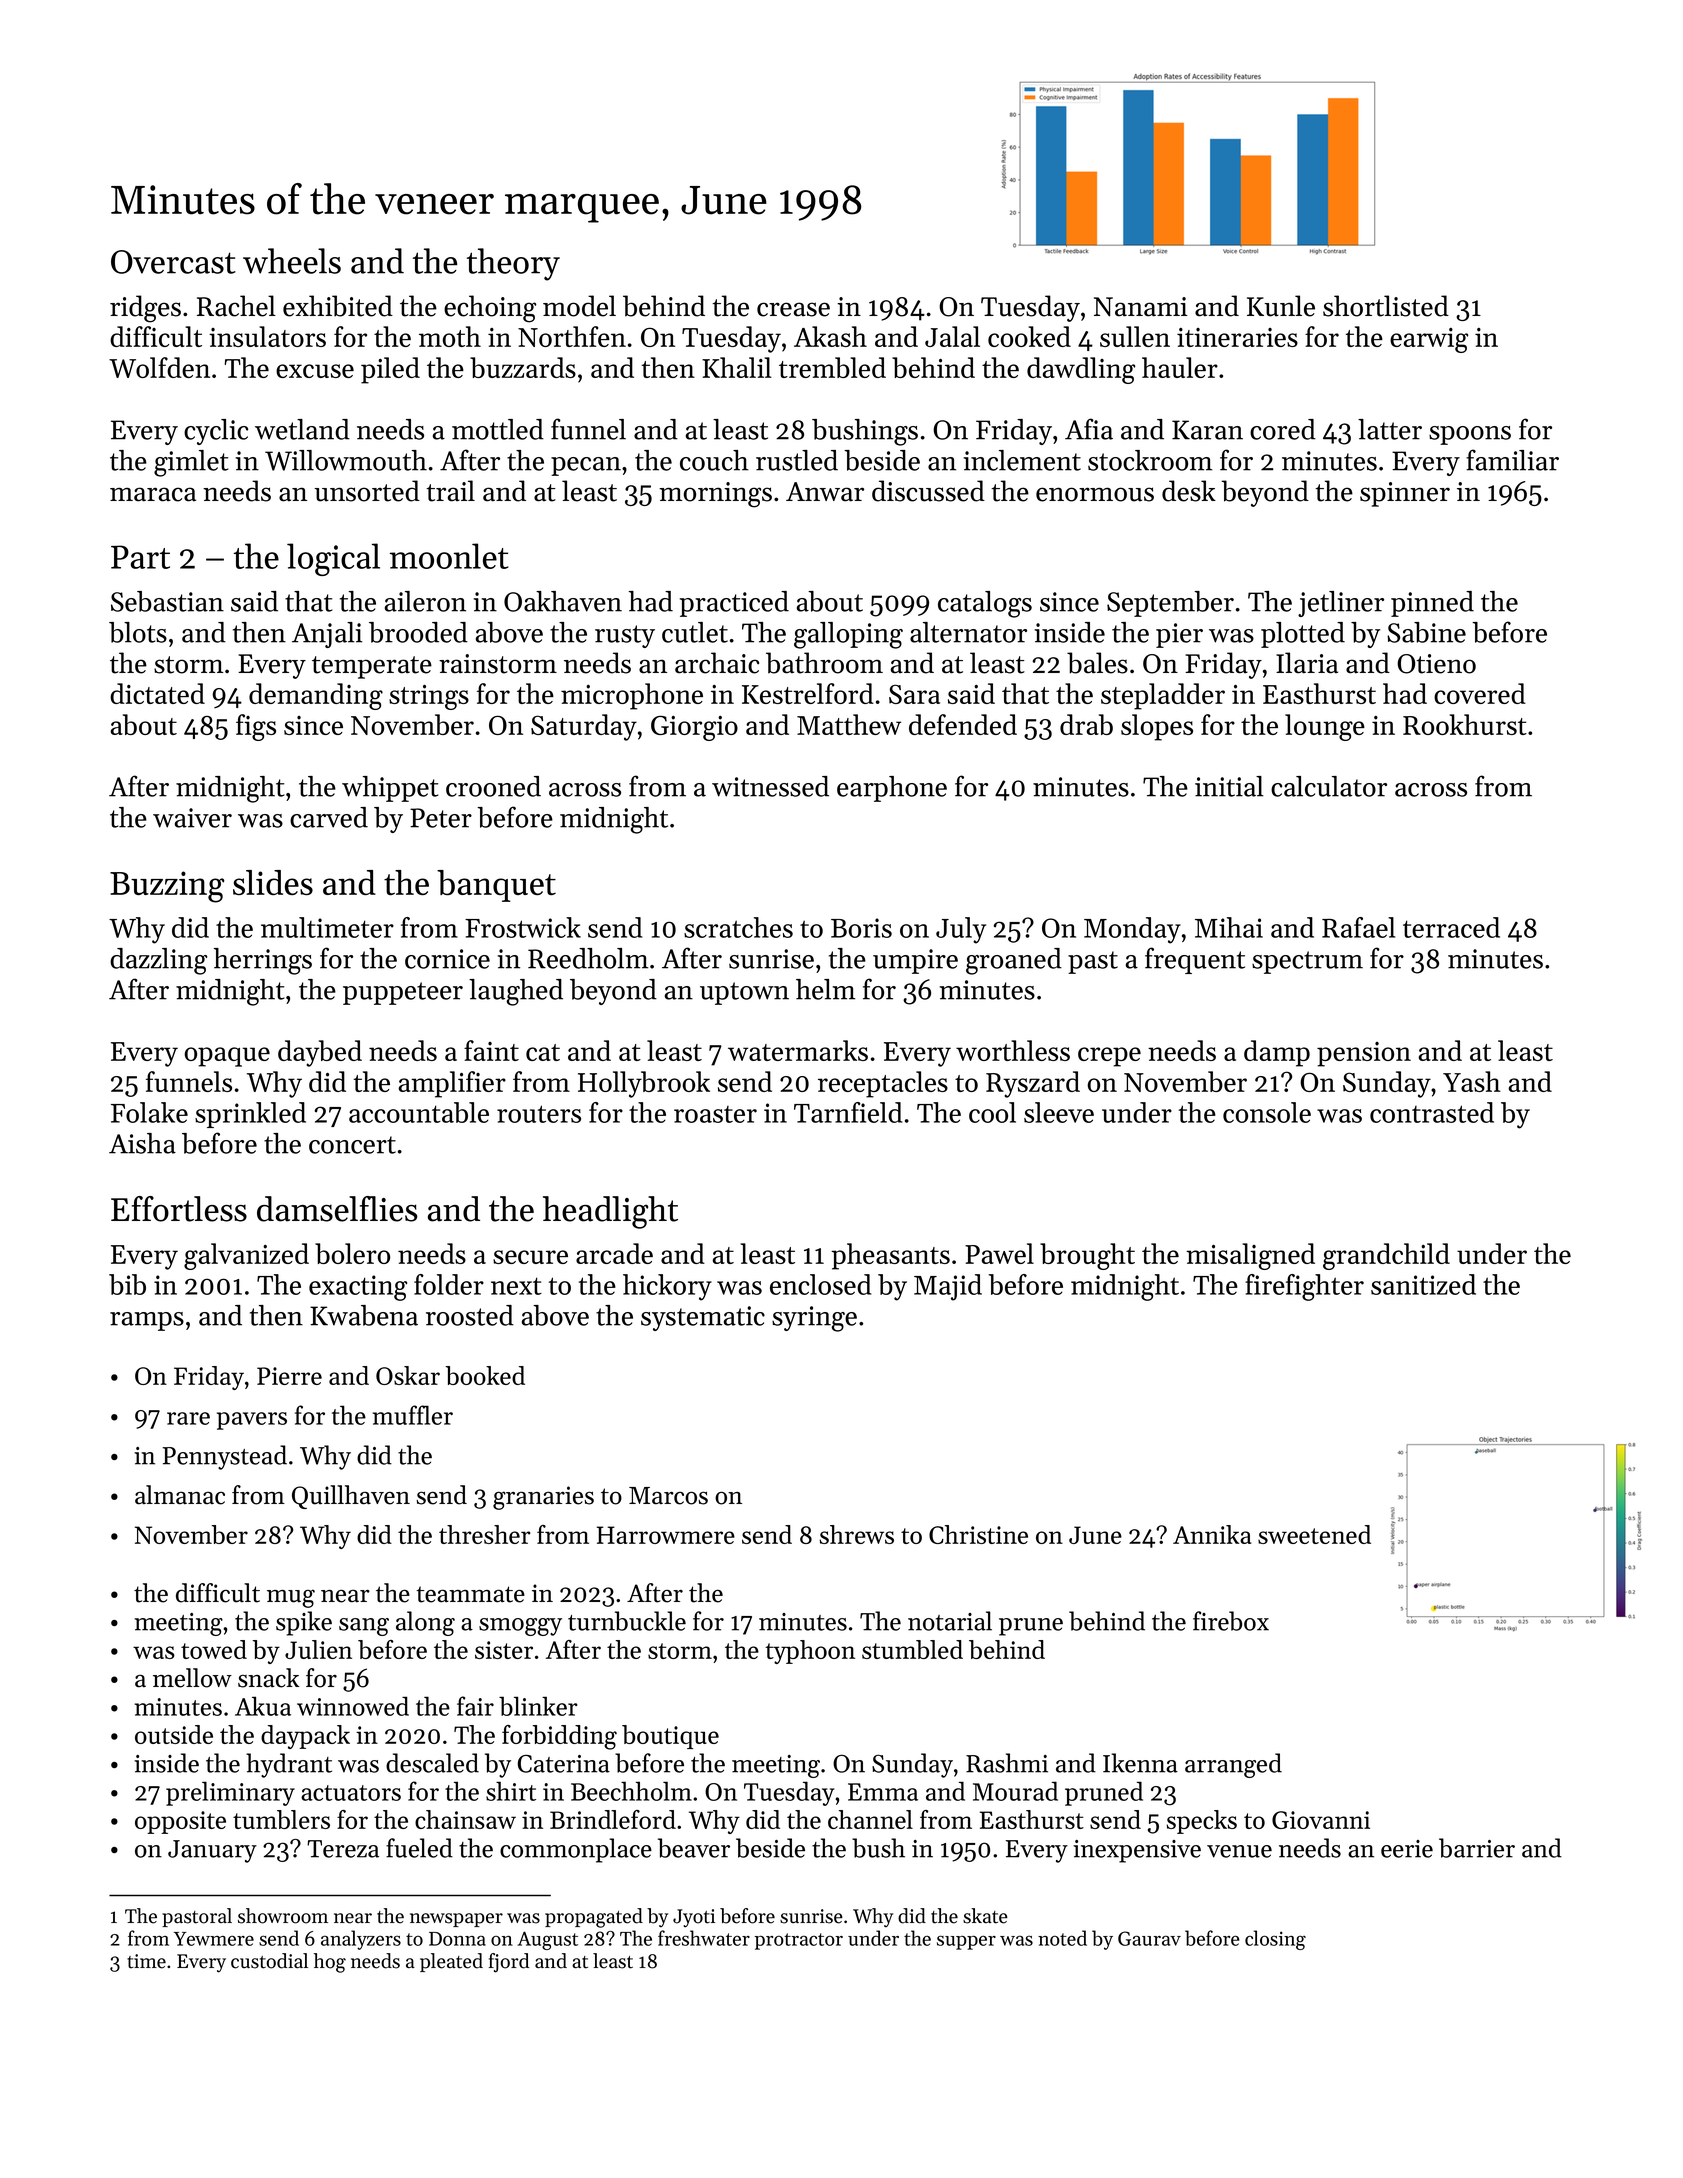 This screenshot has height=2178, width=1683. Describe the element at coordinates (419, 1112) in the screenshot. I see `accountable` at that location.
